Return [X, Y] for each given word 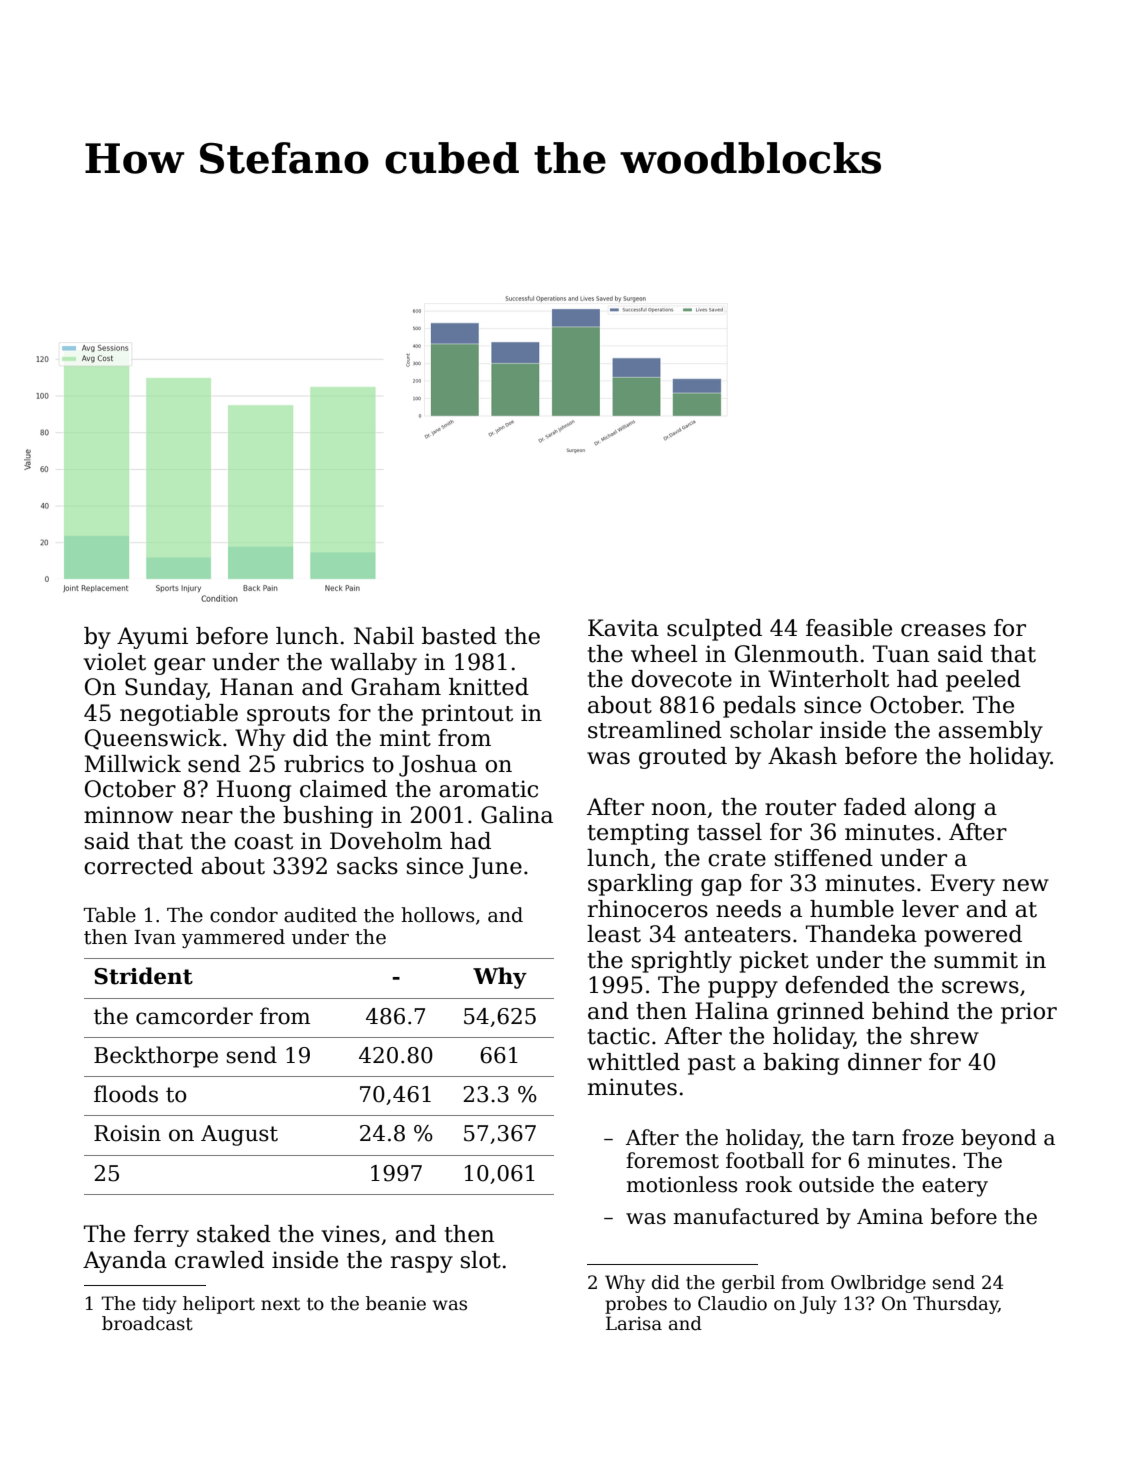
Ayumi [152, 638]
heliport [219, 1305]
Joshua [438, 766]
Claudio [732, 1303]
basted [459, 636]
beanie [396, 1303]
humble [852, 909]
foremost [672, 1160]
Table [110, 915]
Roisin [127, 1133]
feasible [849, 628]
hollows [438, 915]
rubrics [324, 764]
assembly [990, 732]
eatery [955, 1187]
